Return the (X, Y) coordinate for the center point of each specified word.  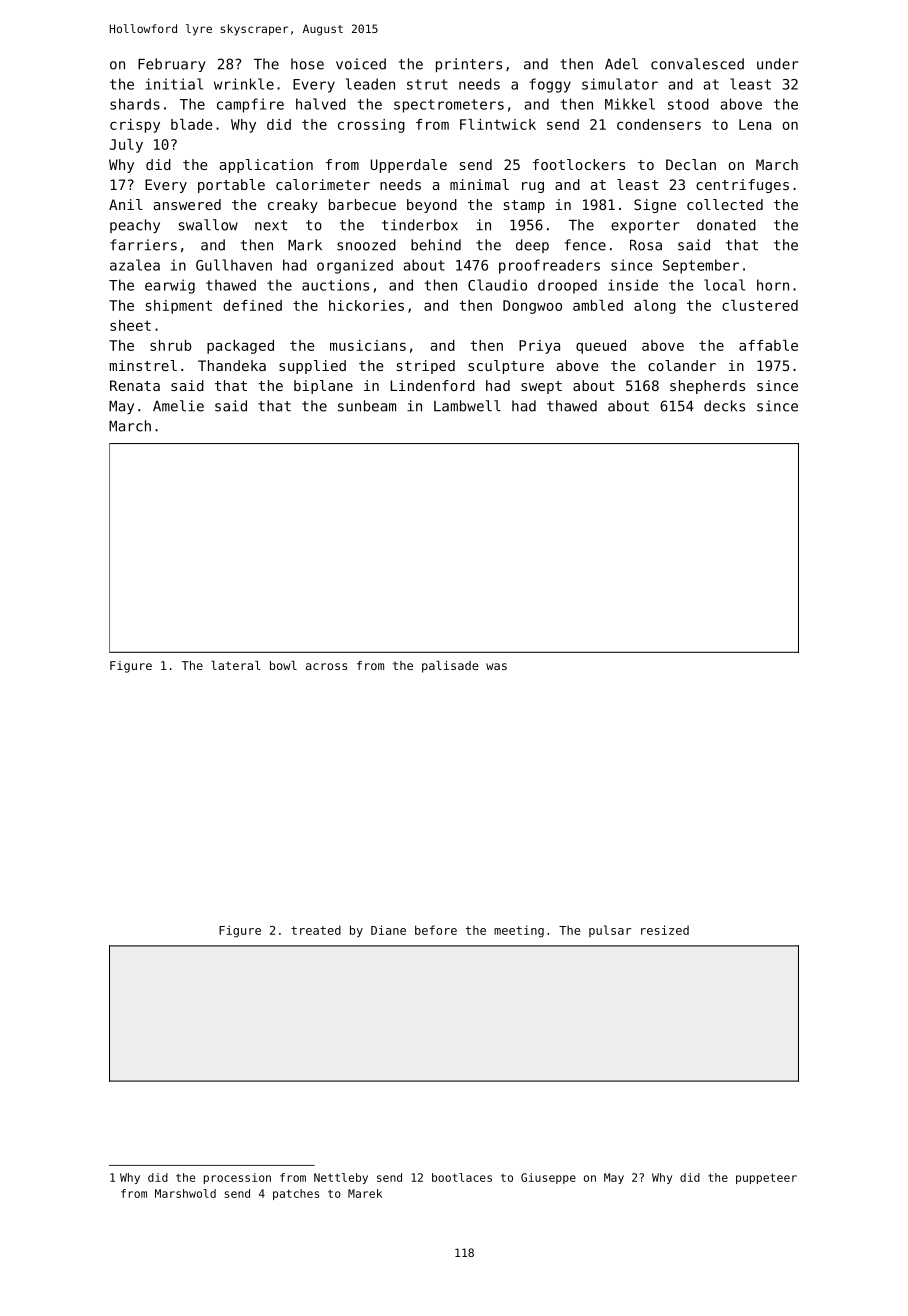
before (436, 930)
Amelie (178, 406)
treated (316, 930)
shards (135, 104)
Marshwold (185, 1193)
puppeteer (766, 1178)
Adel (621, 64)
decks (724, 406)
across (326, 666)
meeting (519, 931)
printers (469, 65)
